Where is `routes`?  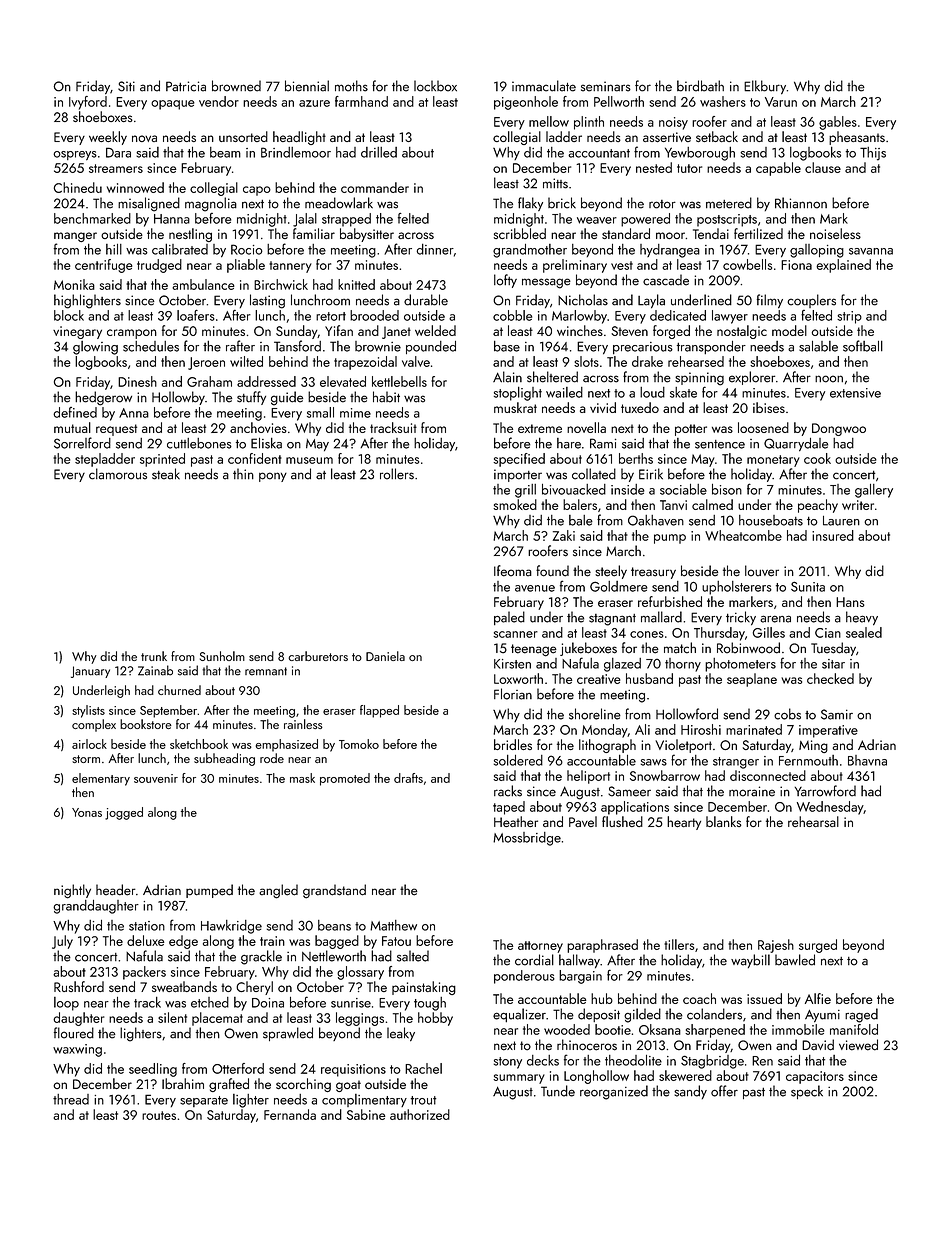
routes is located at coordinates (159, 1115).
